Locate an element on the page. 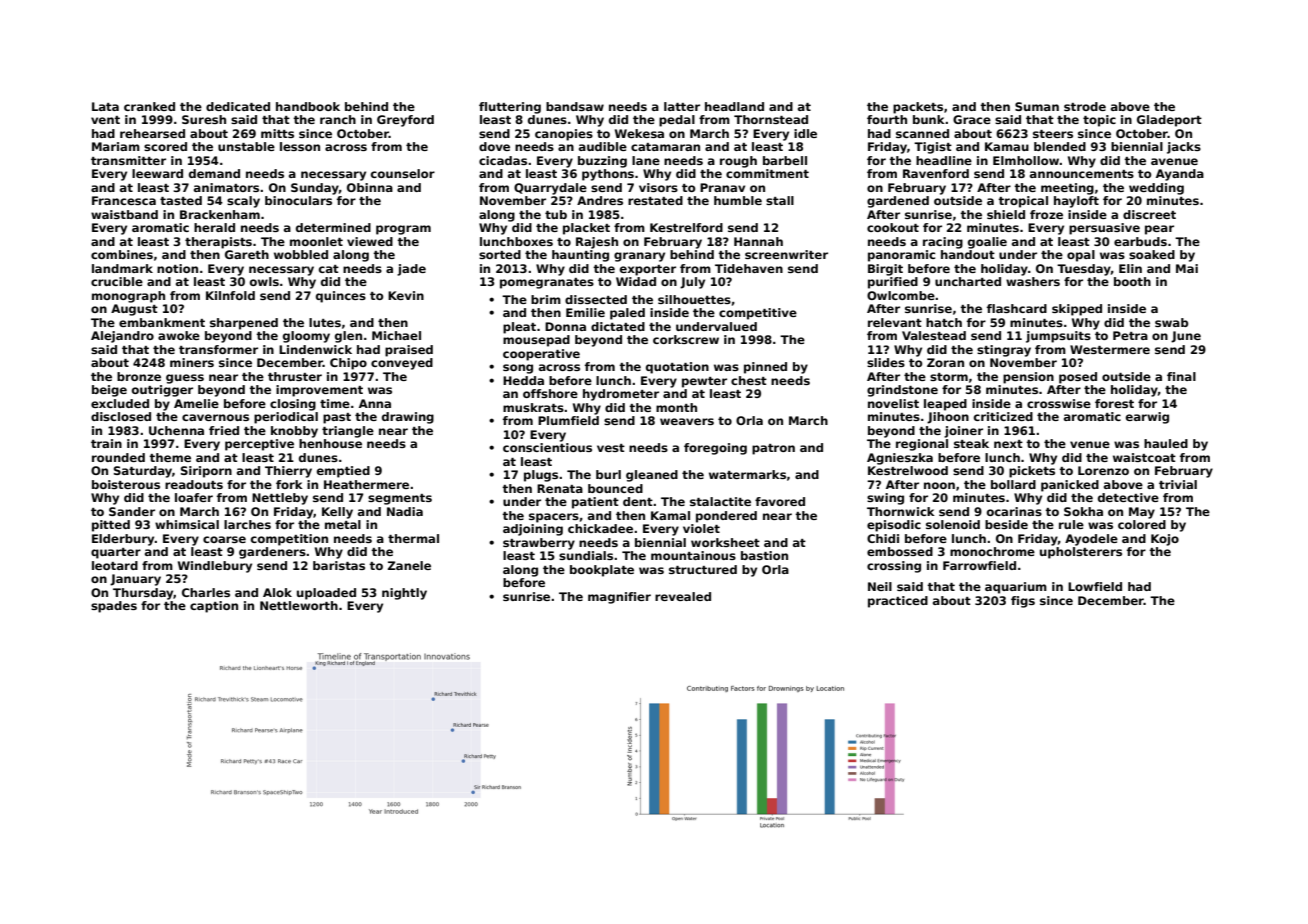 This image has height=924, width=1308. opal is located at coordinates (1081, 256).
